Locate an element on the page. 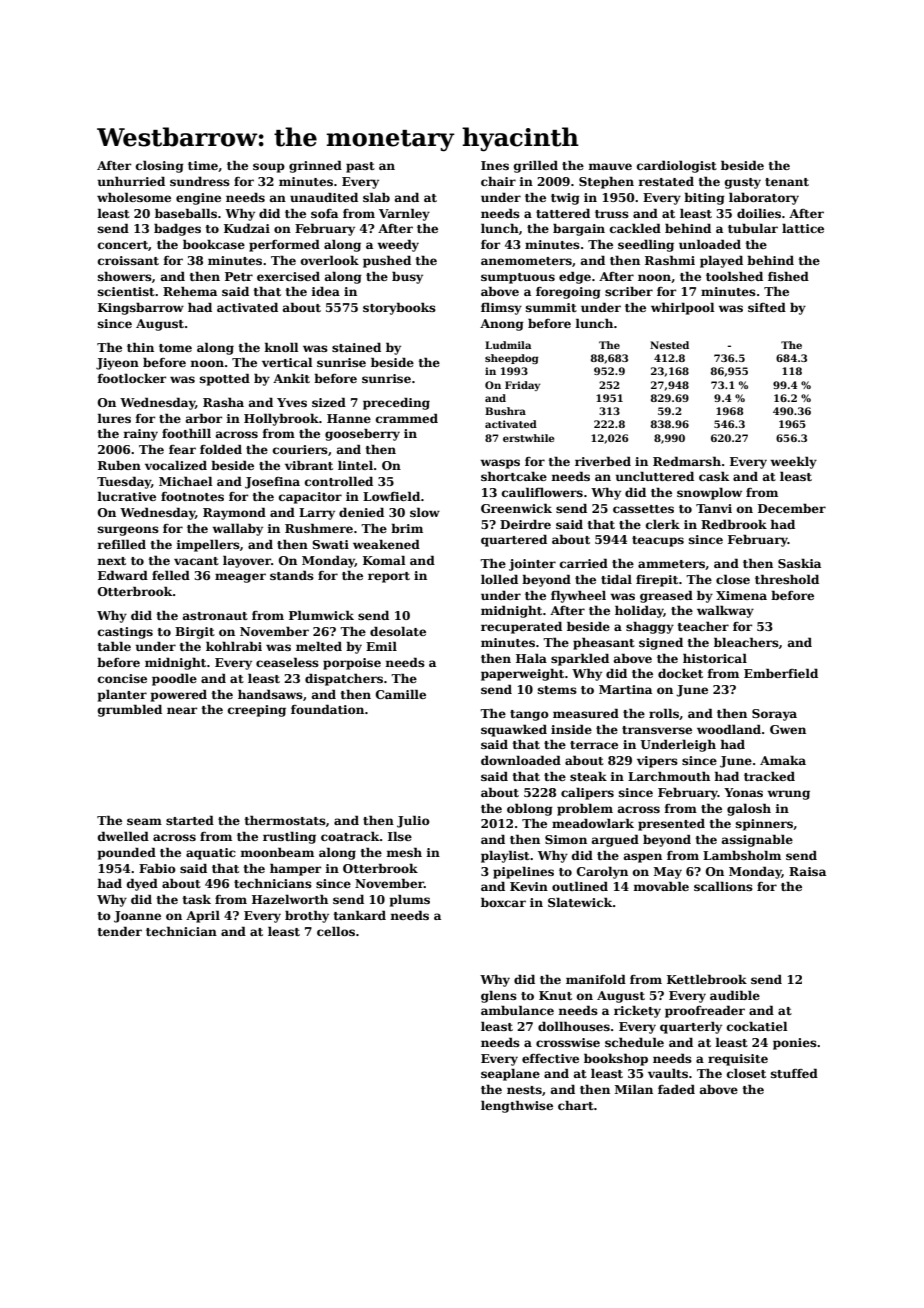 Image resolution: width=924 pixels, height=1308 pixels. past is located at coordinates (360, 167).
